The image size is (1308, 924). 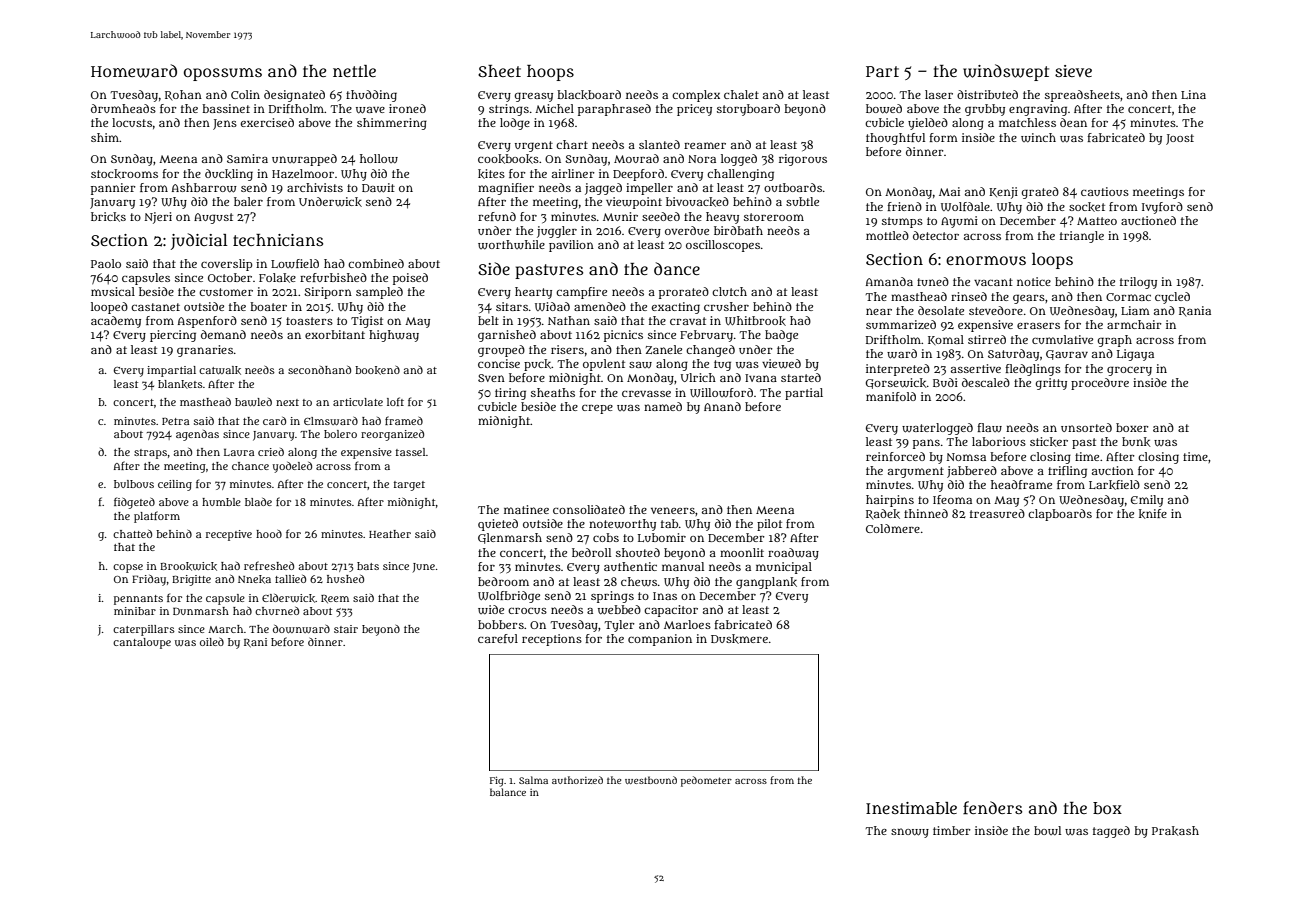 What do you see at coordinates (1073, 71) in the image?
I see `sieve` at bounding box center [1073, 71].
